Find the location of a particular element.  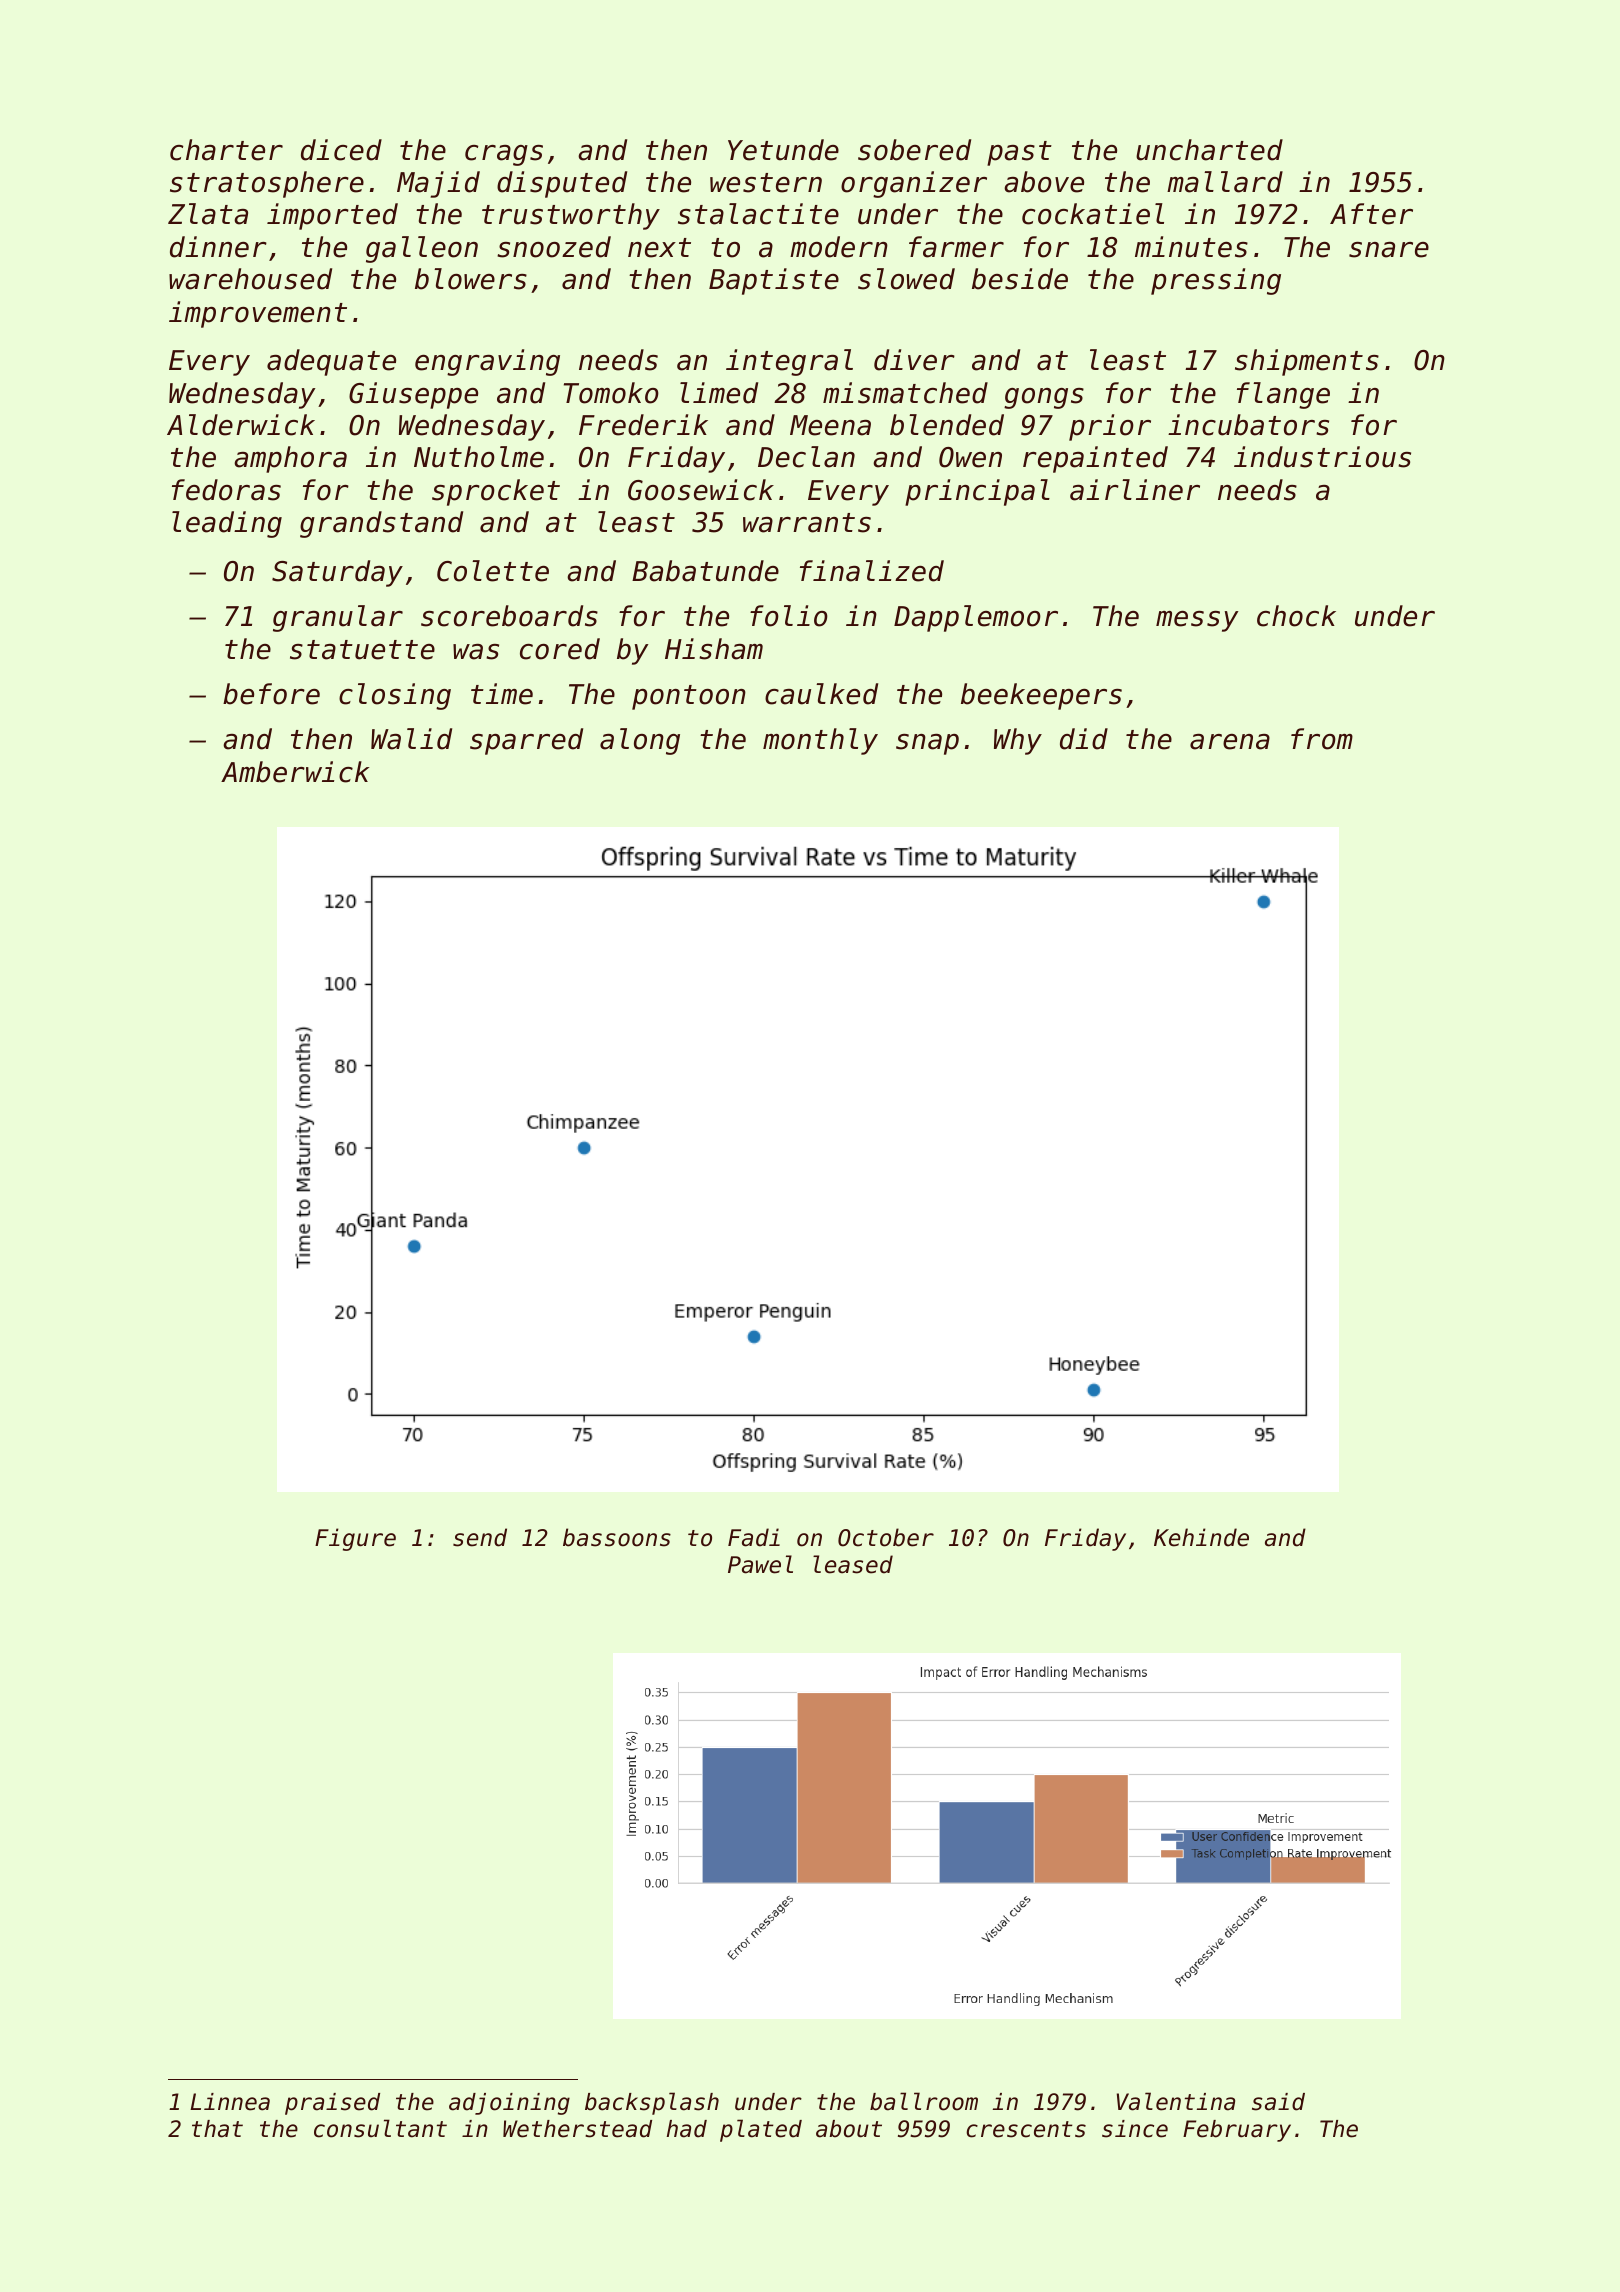

Amberwick is located at coordinates (295, 772).
